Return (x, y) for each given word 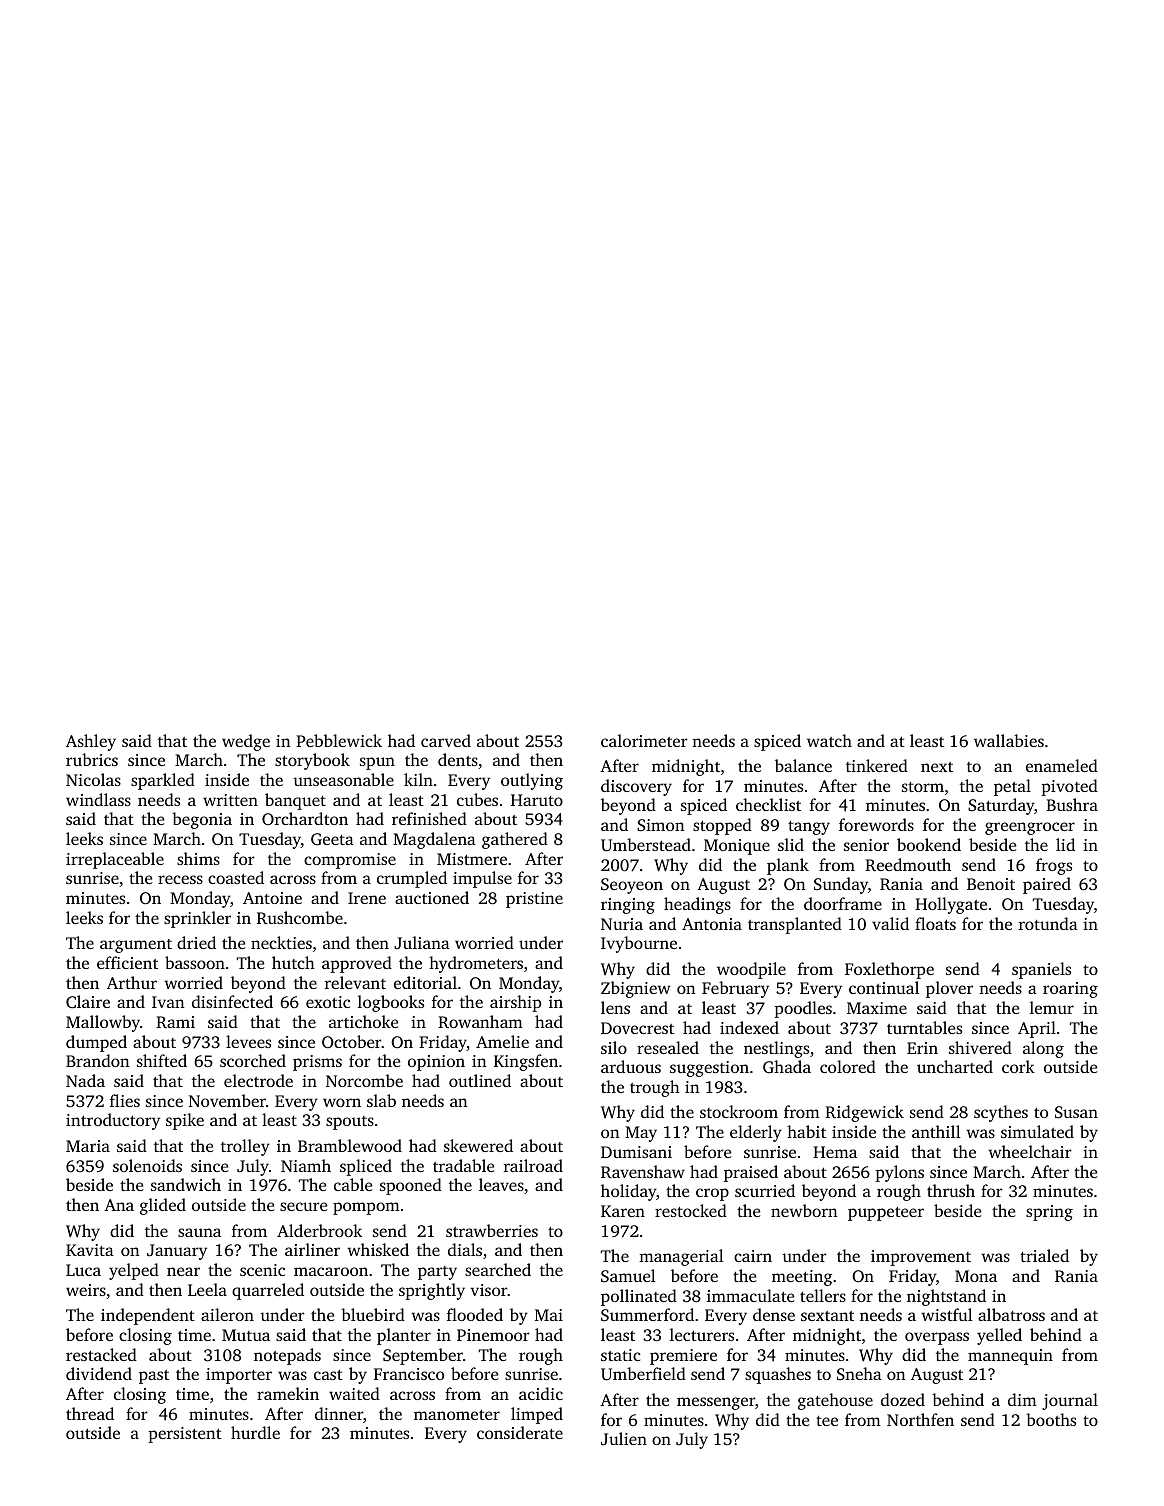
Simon (660, 825)
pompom (366, 1208)
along (1043, 1049)
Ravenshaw (643, 1172)
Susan (1076, 1112)
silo (614, 1047)
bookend (929, 844)
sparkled (163, 781)
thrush (951, 1190)
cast (328, 1374)
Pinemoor (493, 1335)
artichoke (363, 1021)
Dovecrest (637, 1028)
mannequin (1010, 1357)
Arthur (132, 982)
